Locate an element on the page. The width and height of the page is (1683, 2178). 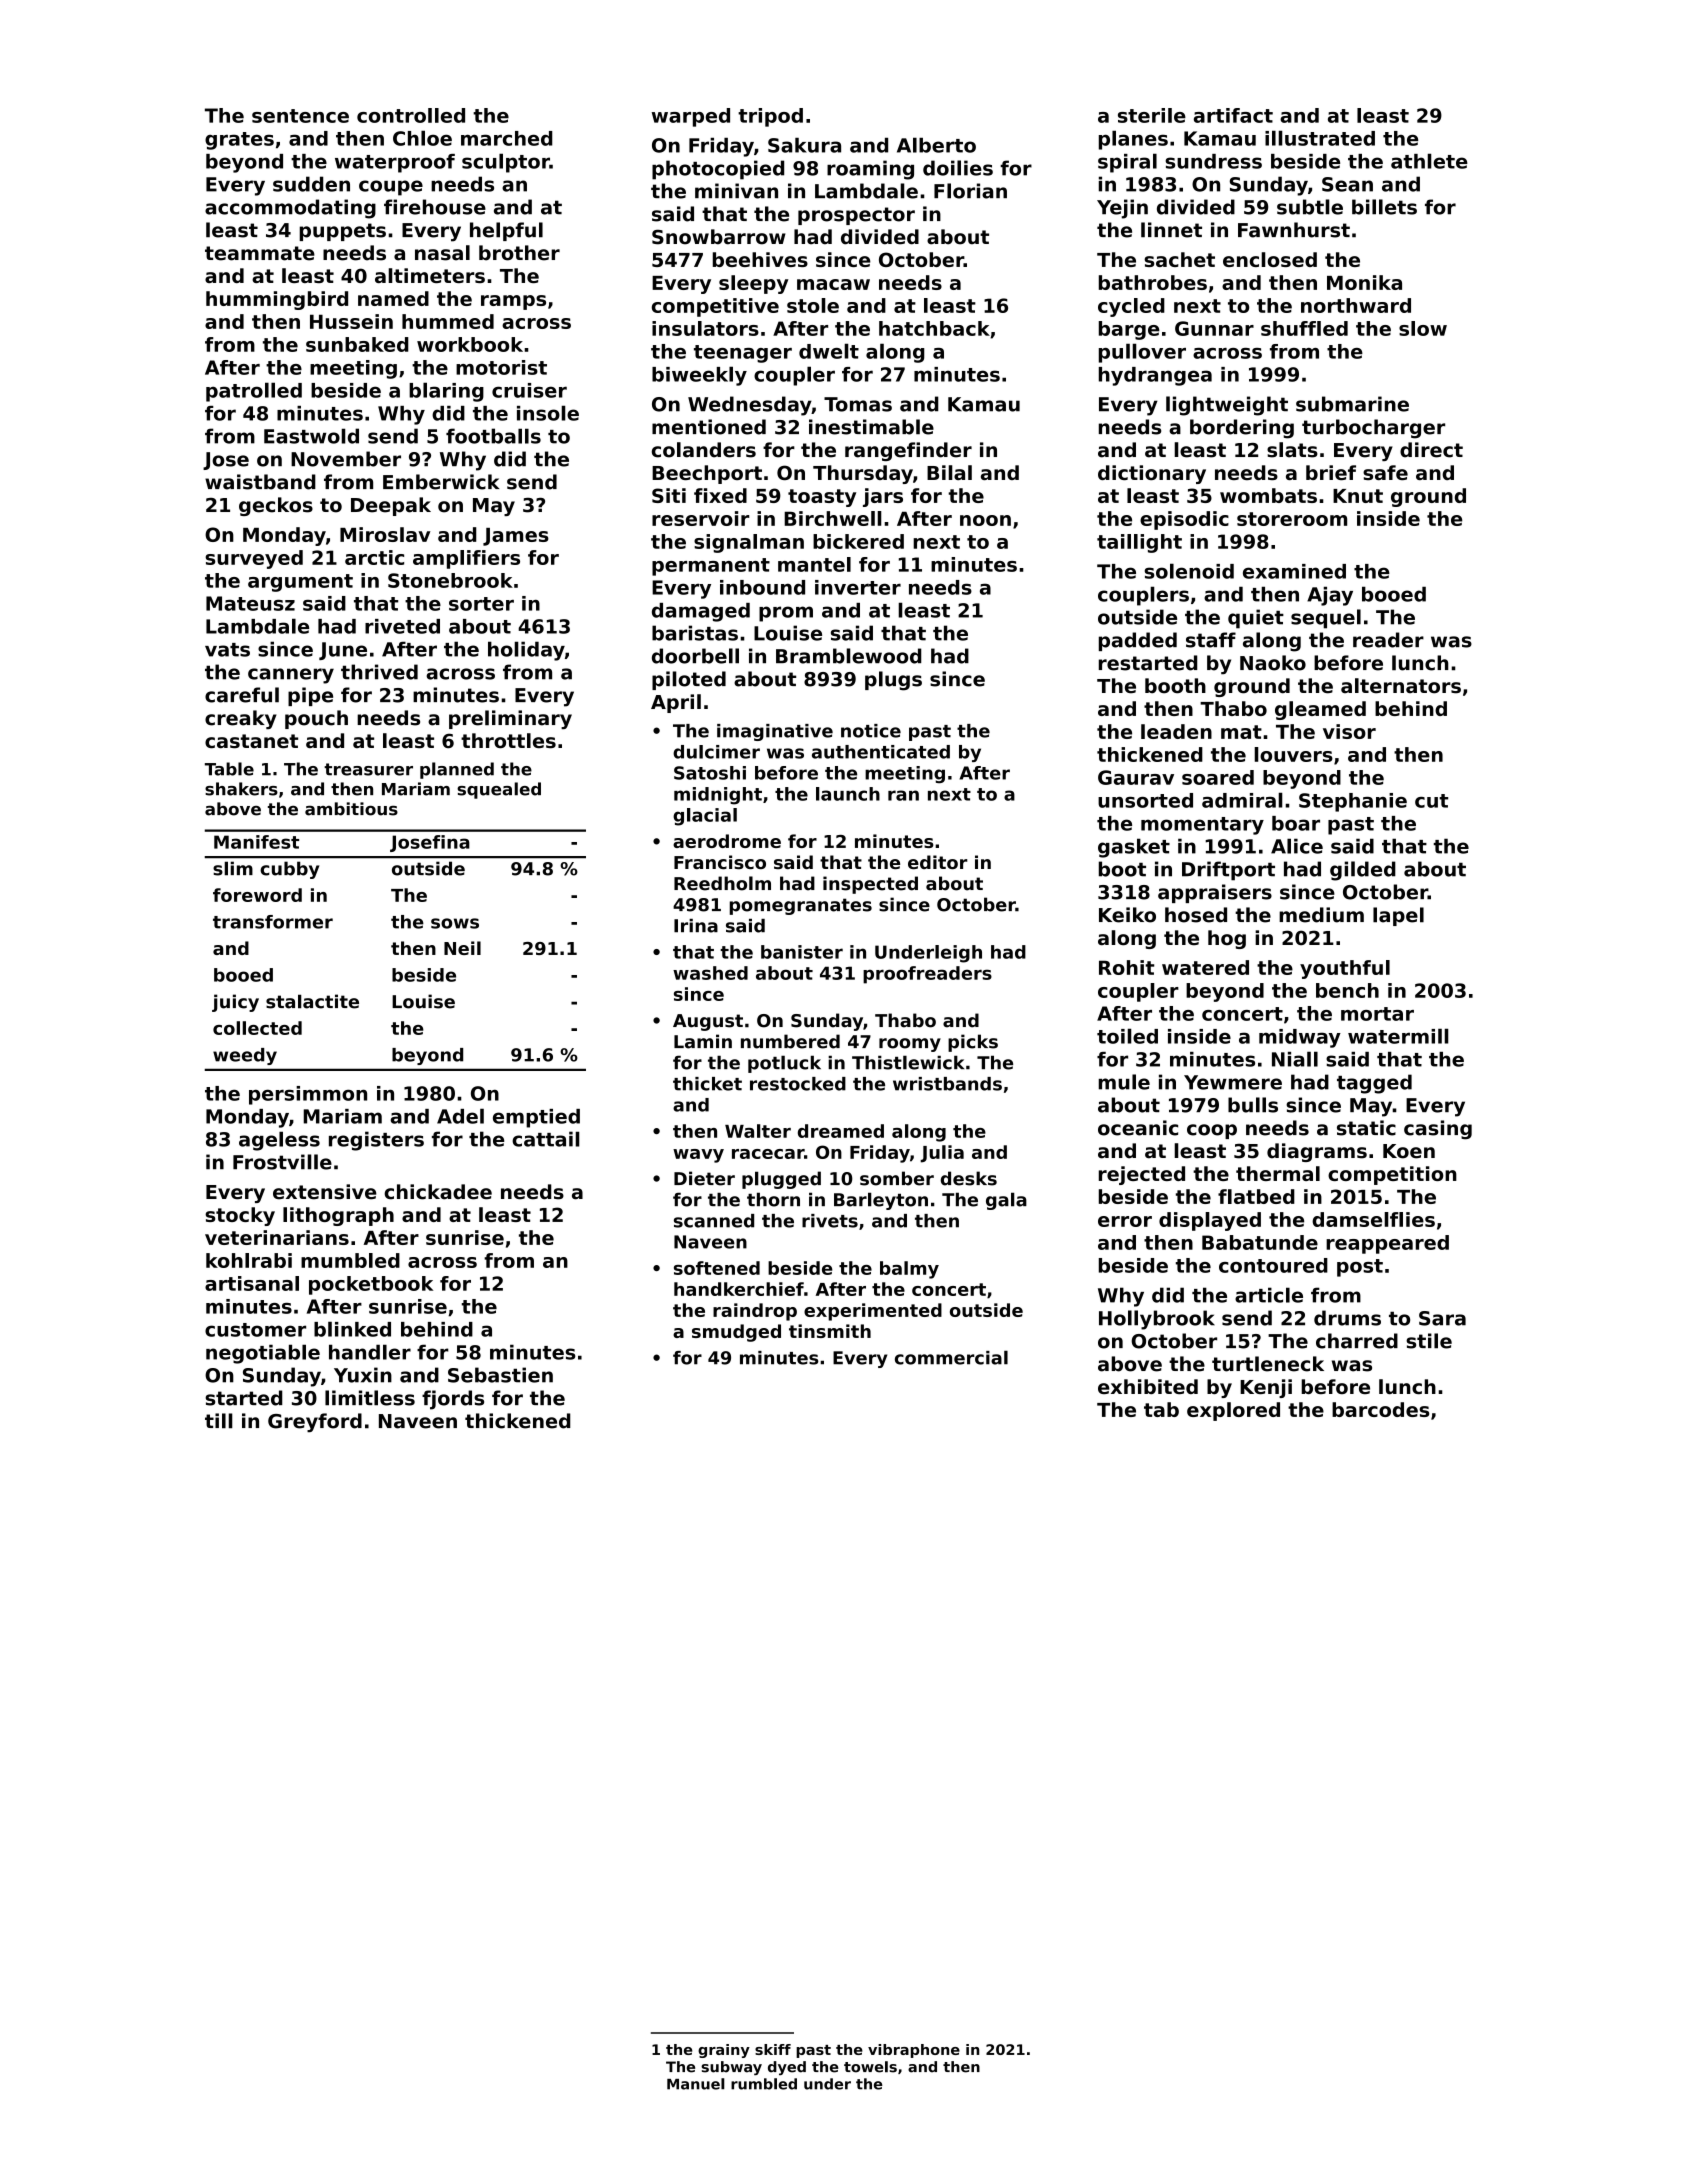
barcodes is located at coordinates (1380, 1409).
